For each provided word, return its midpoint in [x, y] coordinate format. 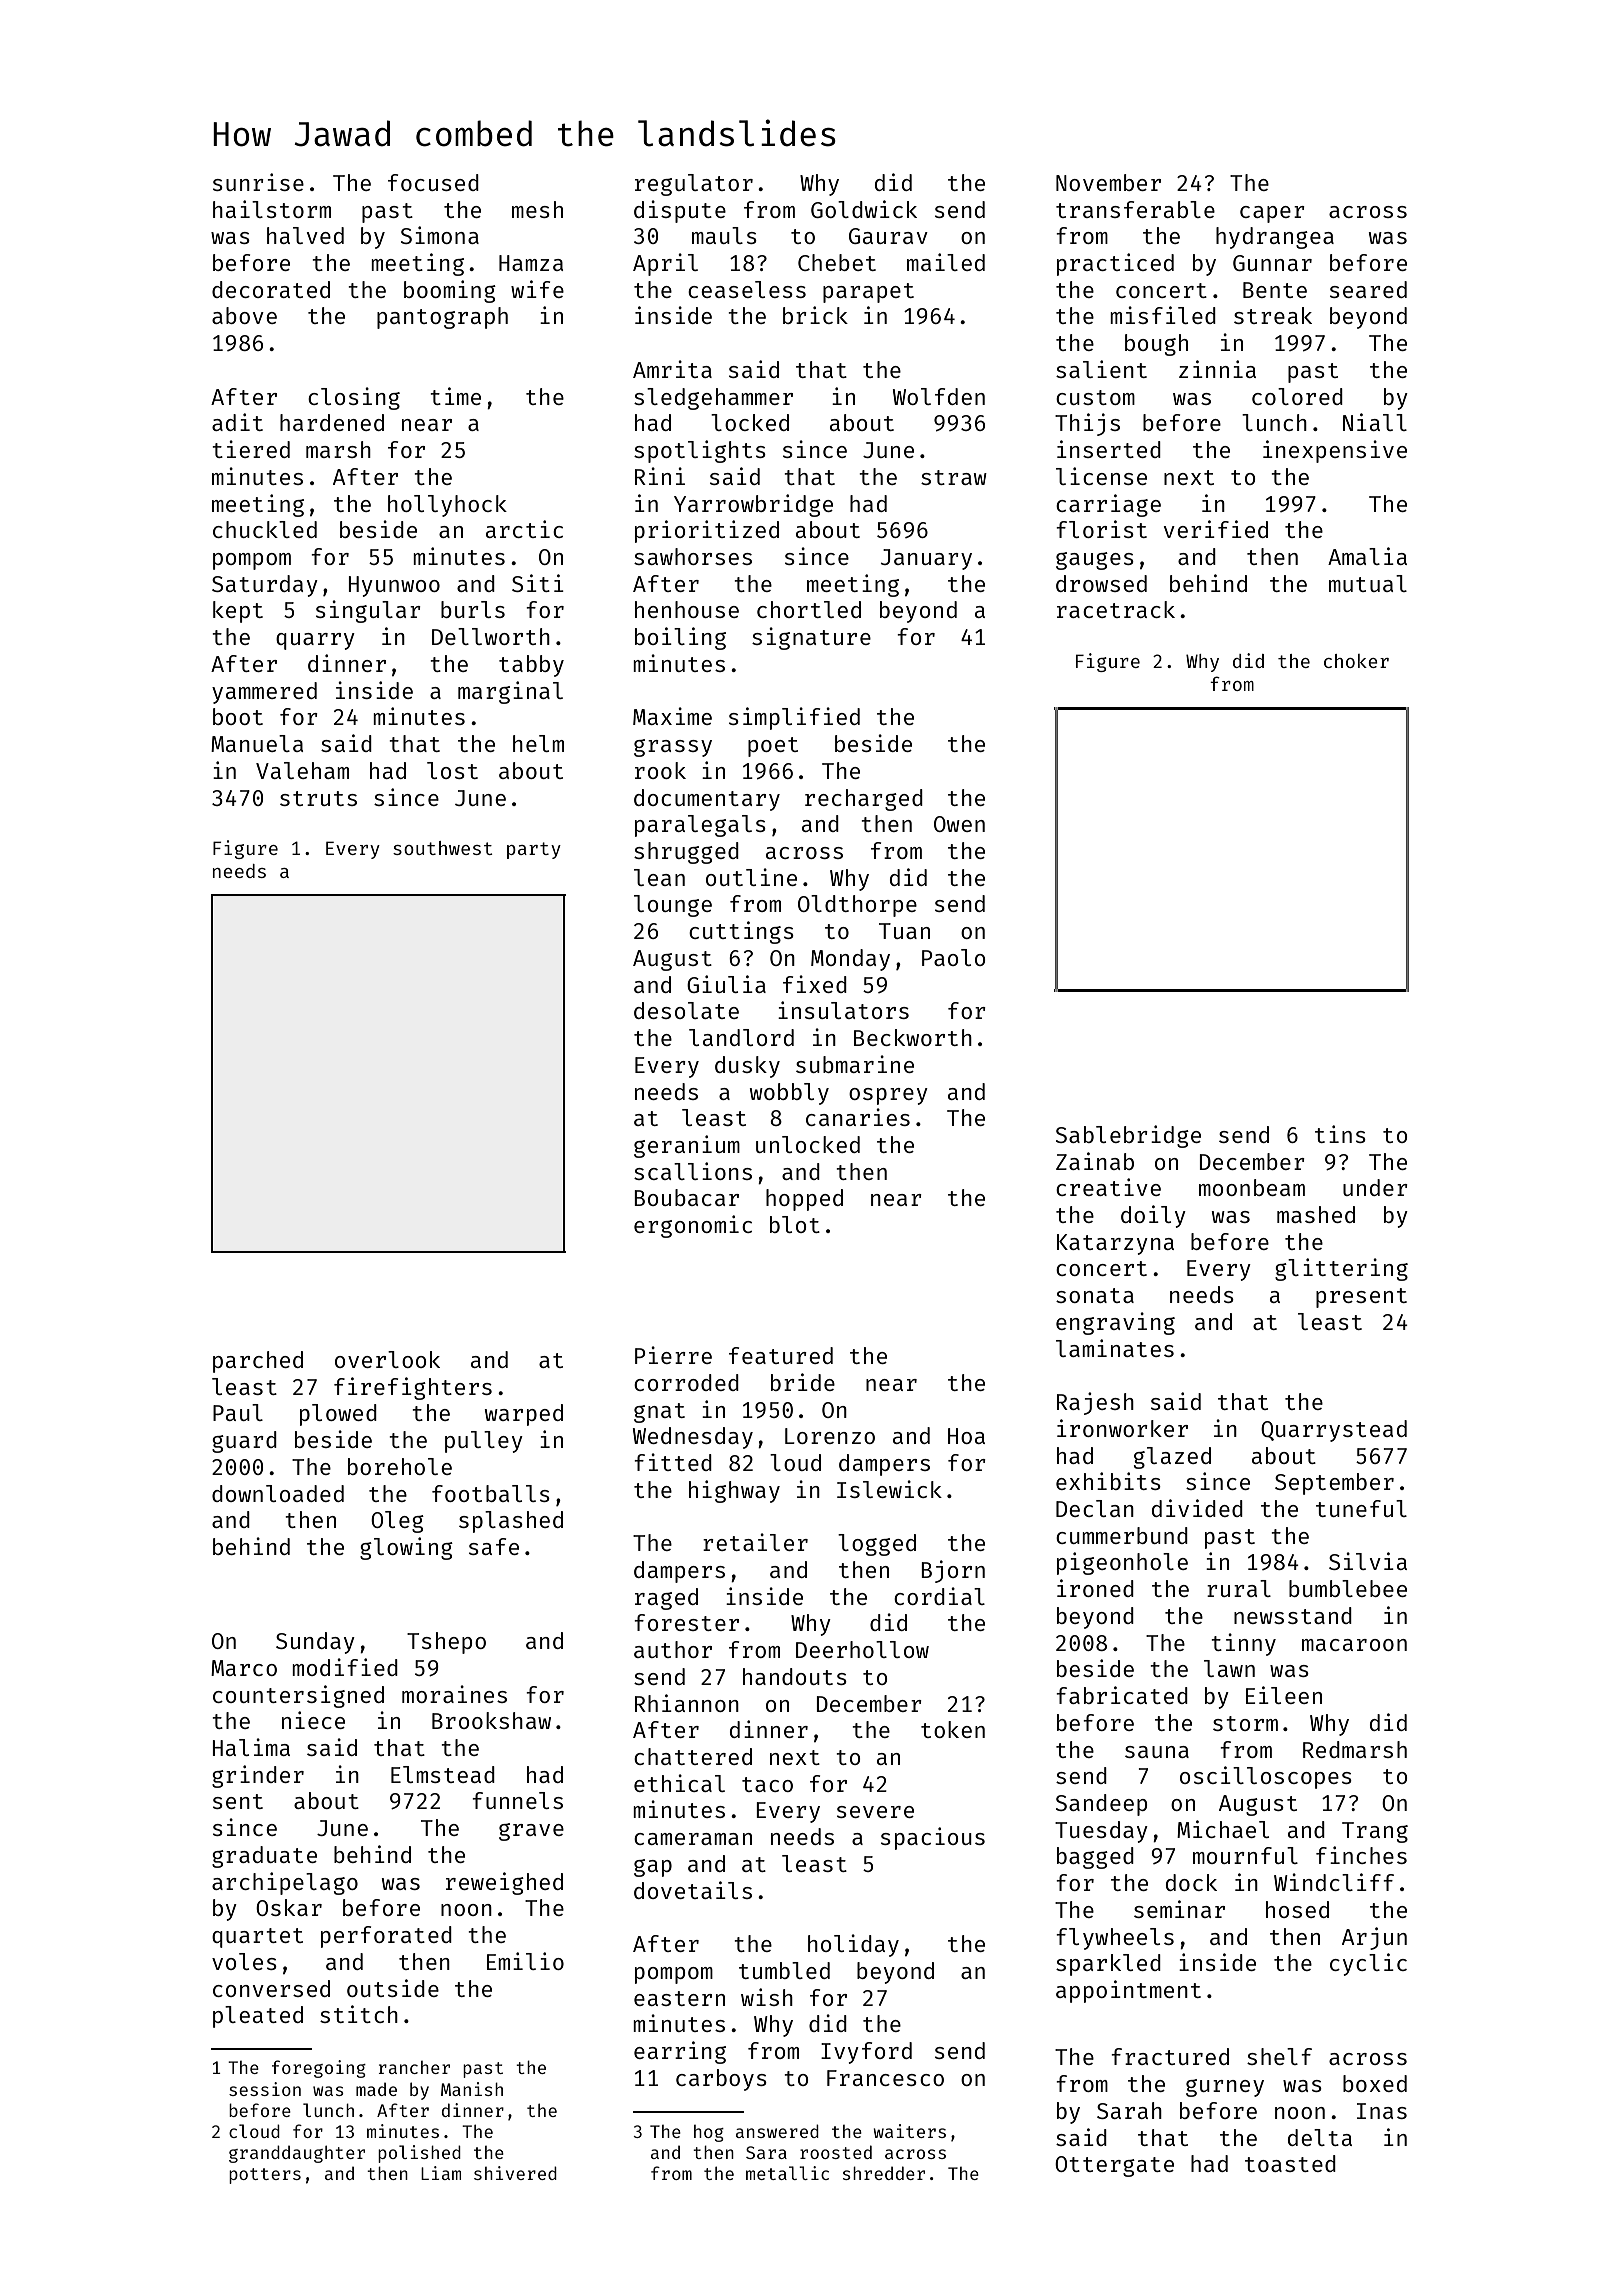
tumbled [784, 1970]
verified [1216, 529]
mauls [724, 235]
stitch [359, 2014]
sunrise [258, 182]
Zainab [1095, 1161]
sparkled [1108, 1965]
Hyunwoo [394, 586]
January [926, 559]
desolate [686, 1010]
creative [1108, 1187]
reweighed [504, 1883]
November [1108, 182]
